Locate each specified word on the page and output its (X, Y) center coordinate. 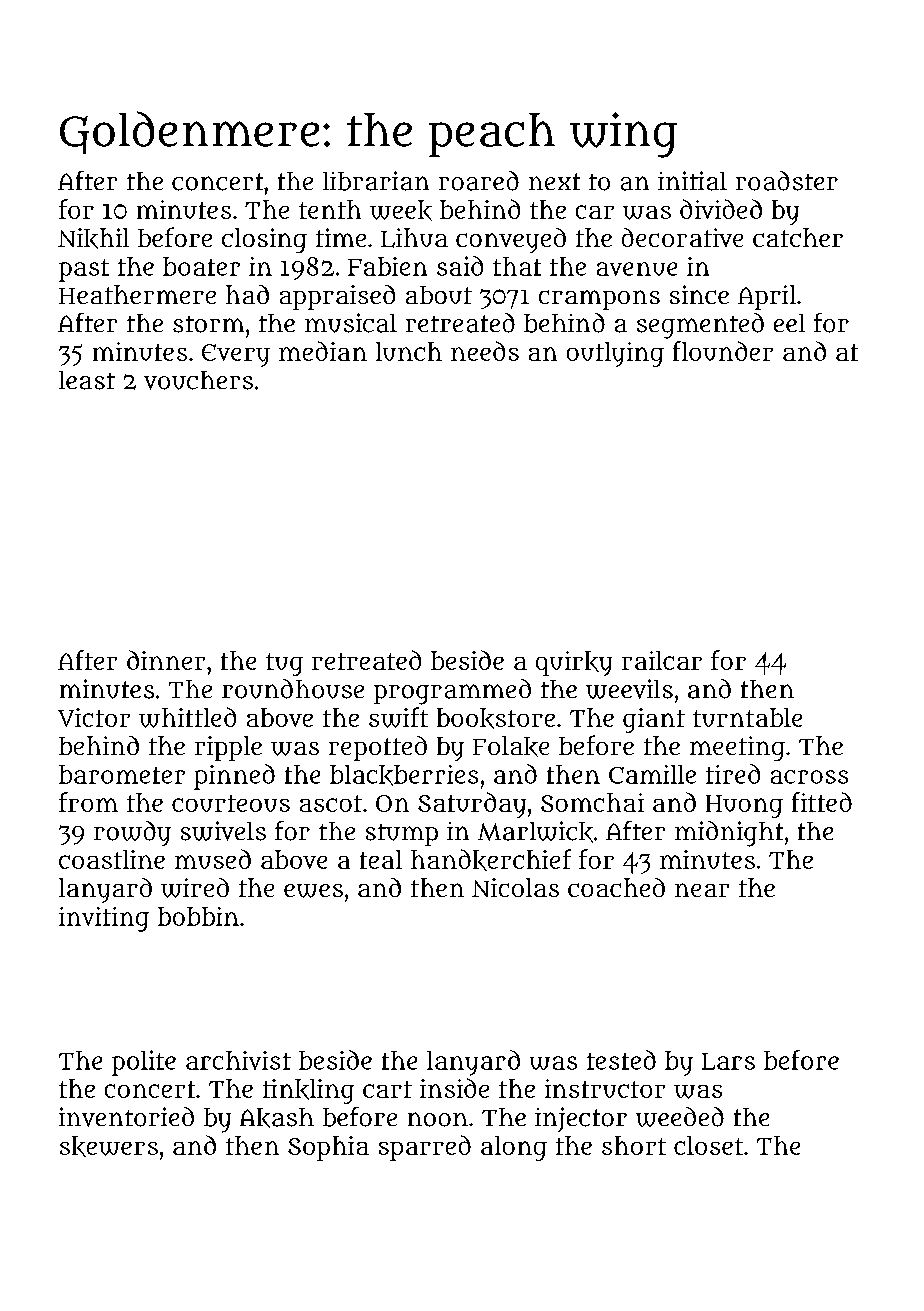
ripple (228, 748)
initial (692, 181)
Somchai (592, 802)
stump (402, 835)
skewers (109, 1146)
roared (479, 181)
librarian (376, 181)
